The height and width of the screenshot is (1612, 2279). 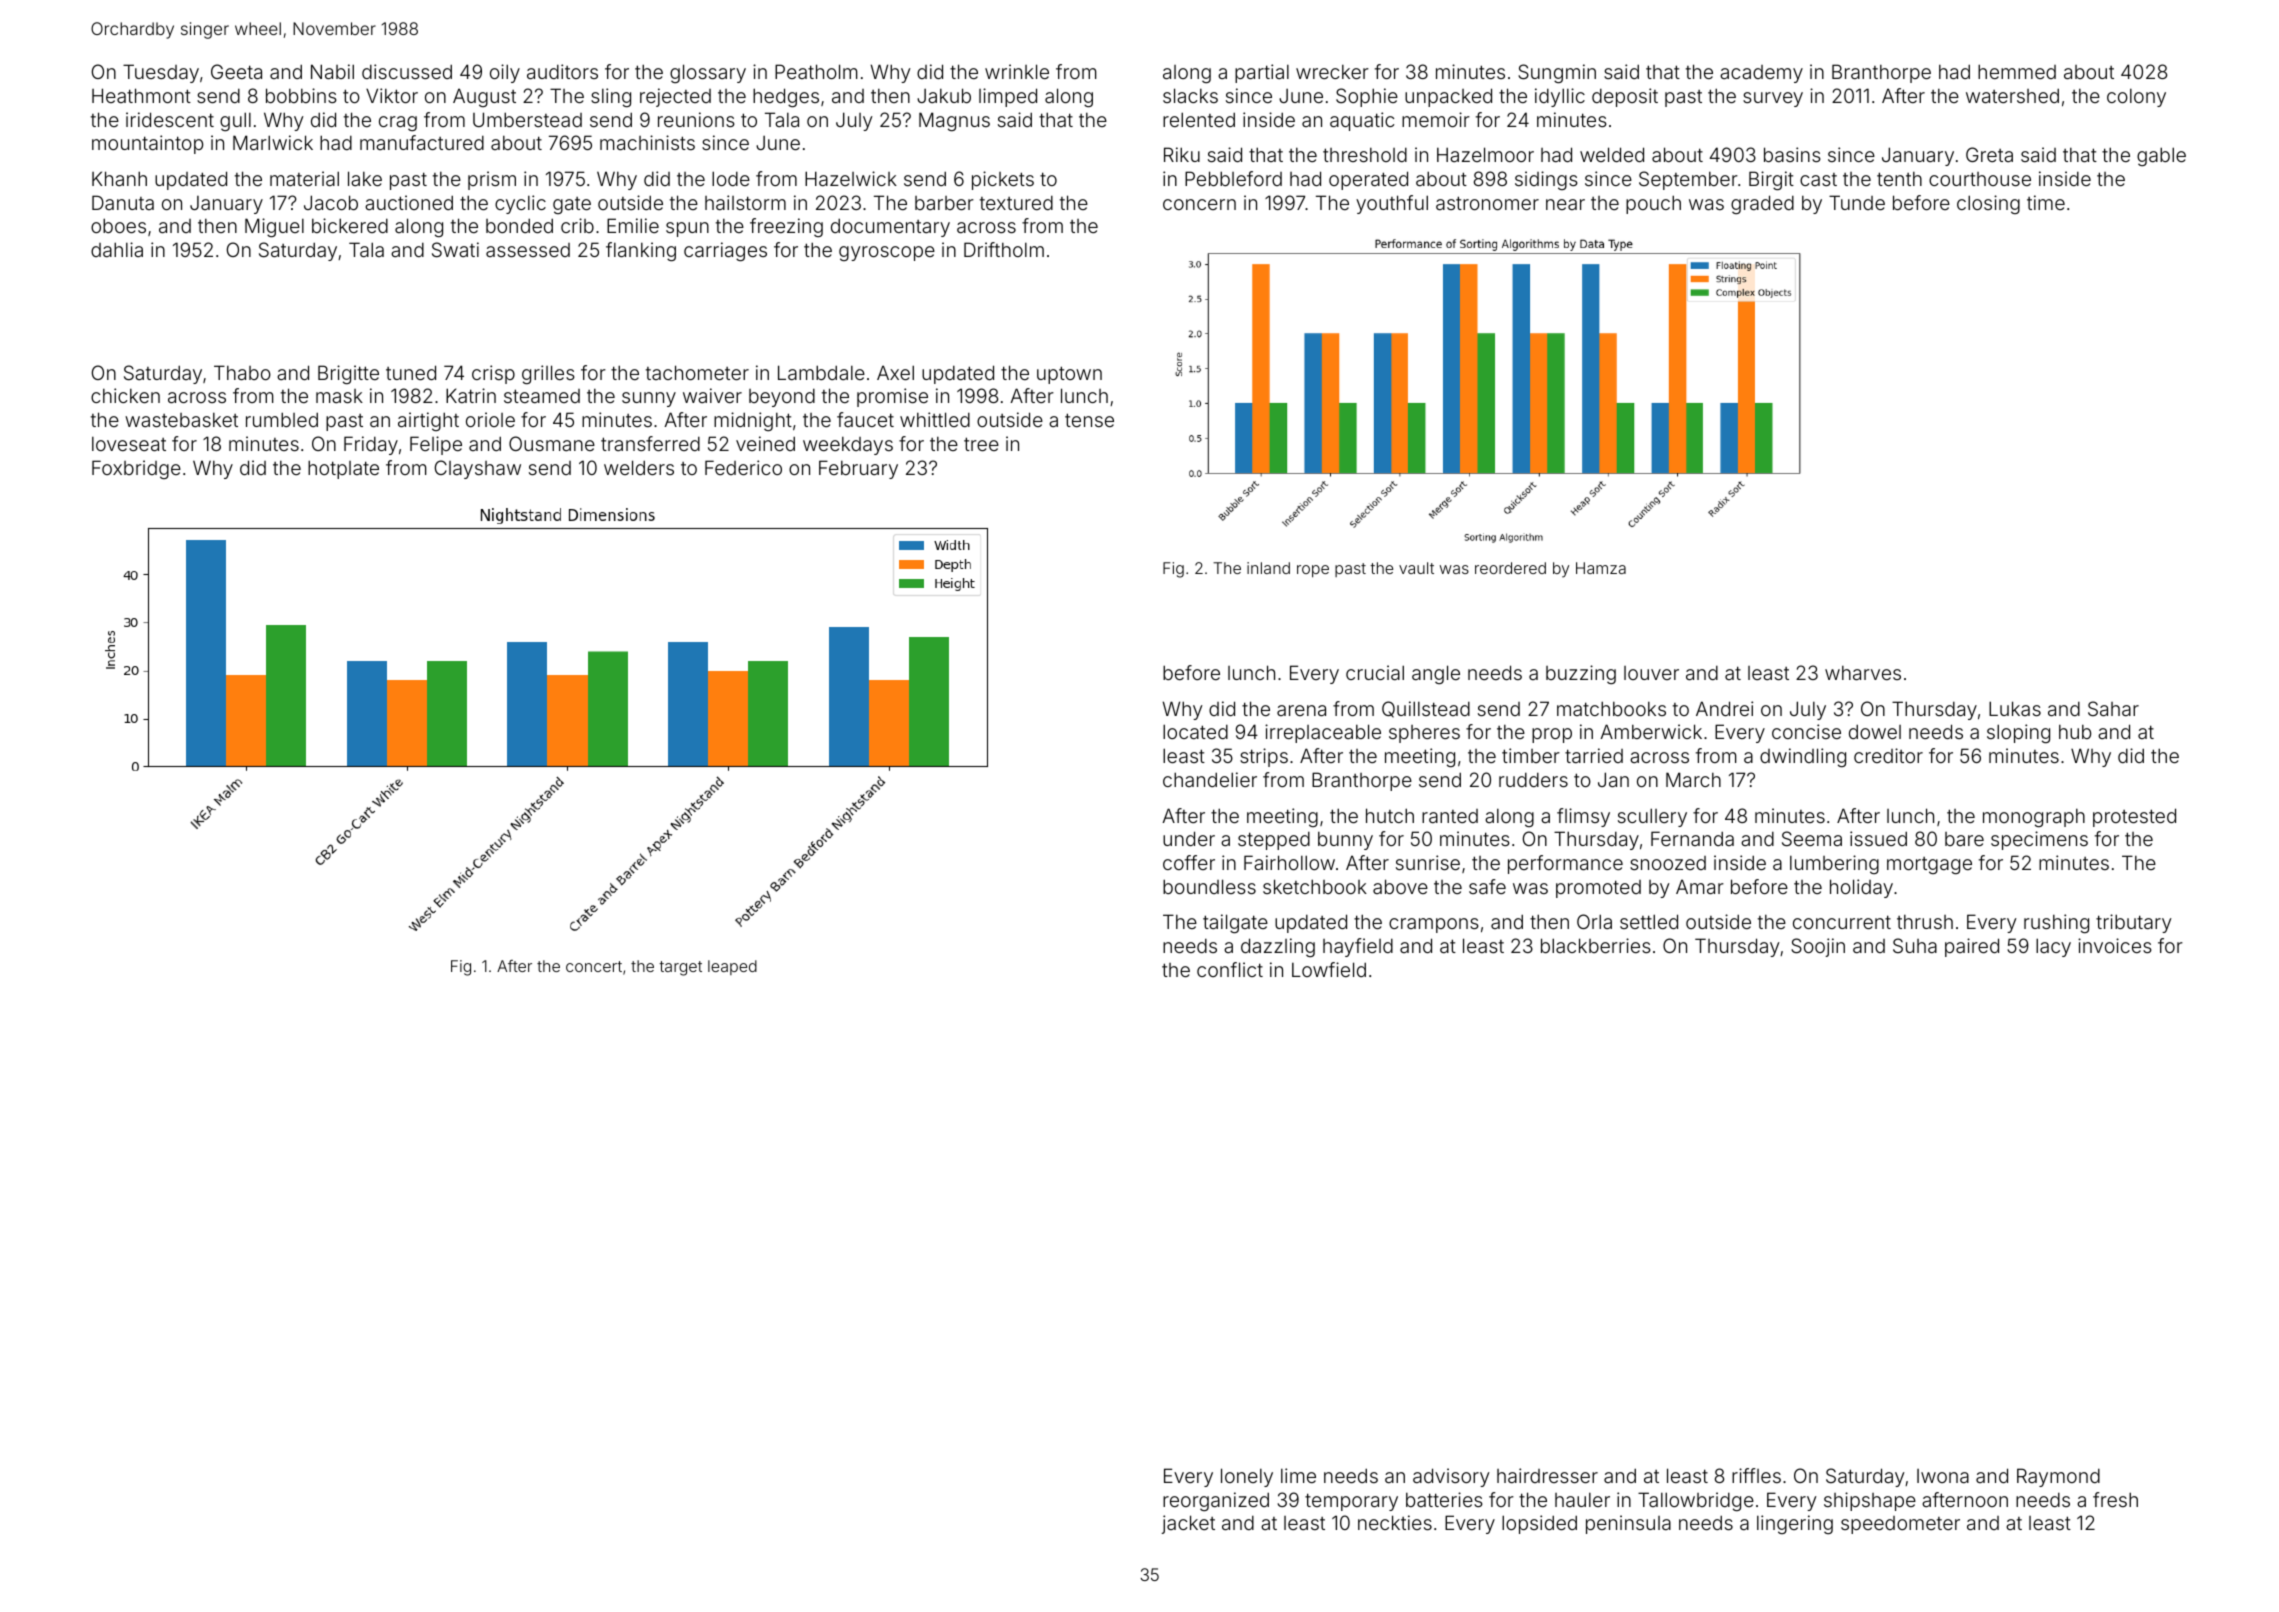 What do you see at coordinates (1400, 886) in the screenshot?
I see `above` at bounding box center [1400, 886].
